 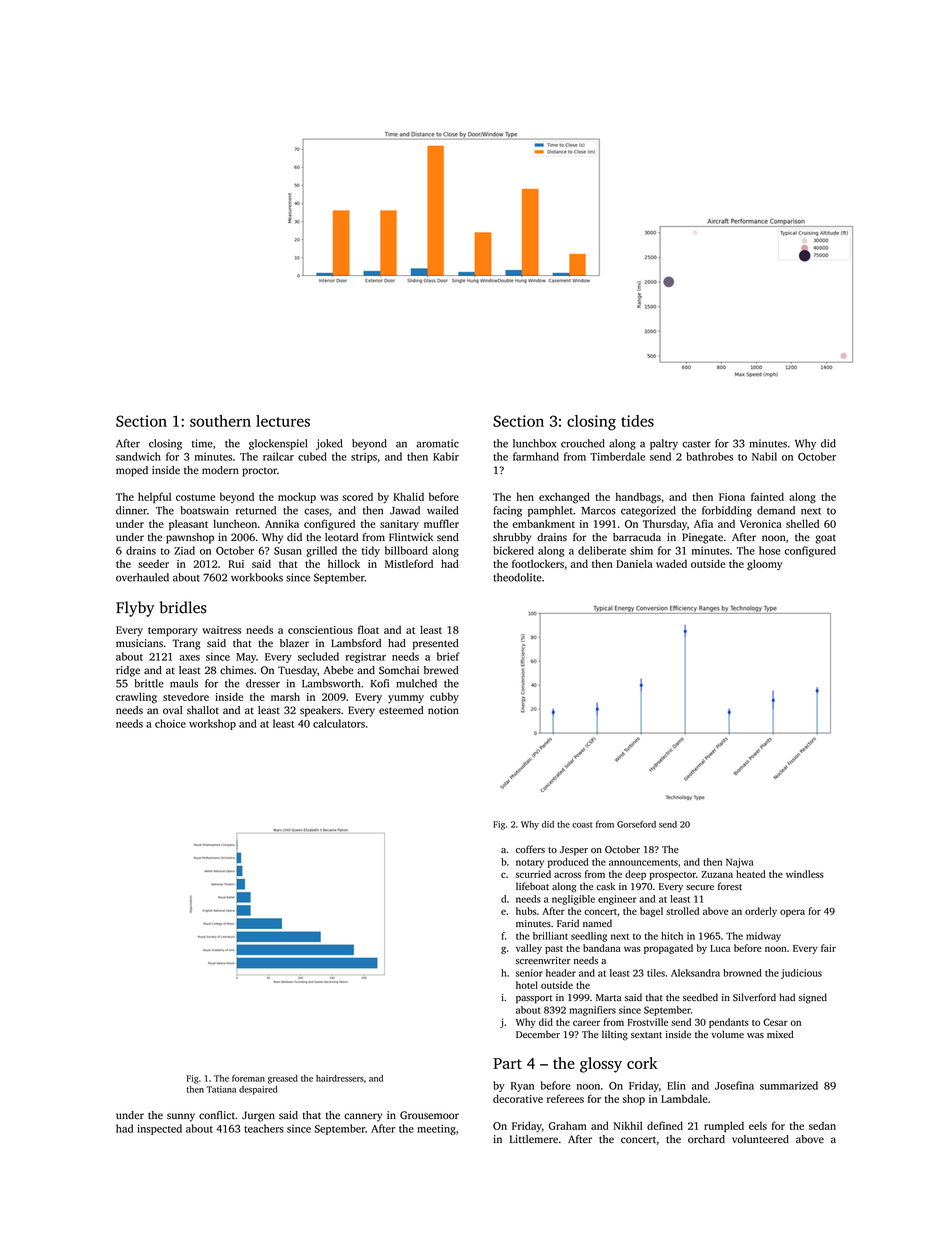 I want to click on midway, so click(x=763, y=937).
